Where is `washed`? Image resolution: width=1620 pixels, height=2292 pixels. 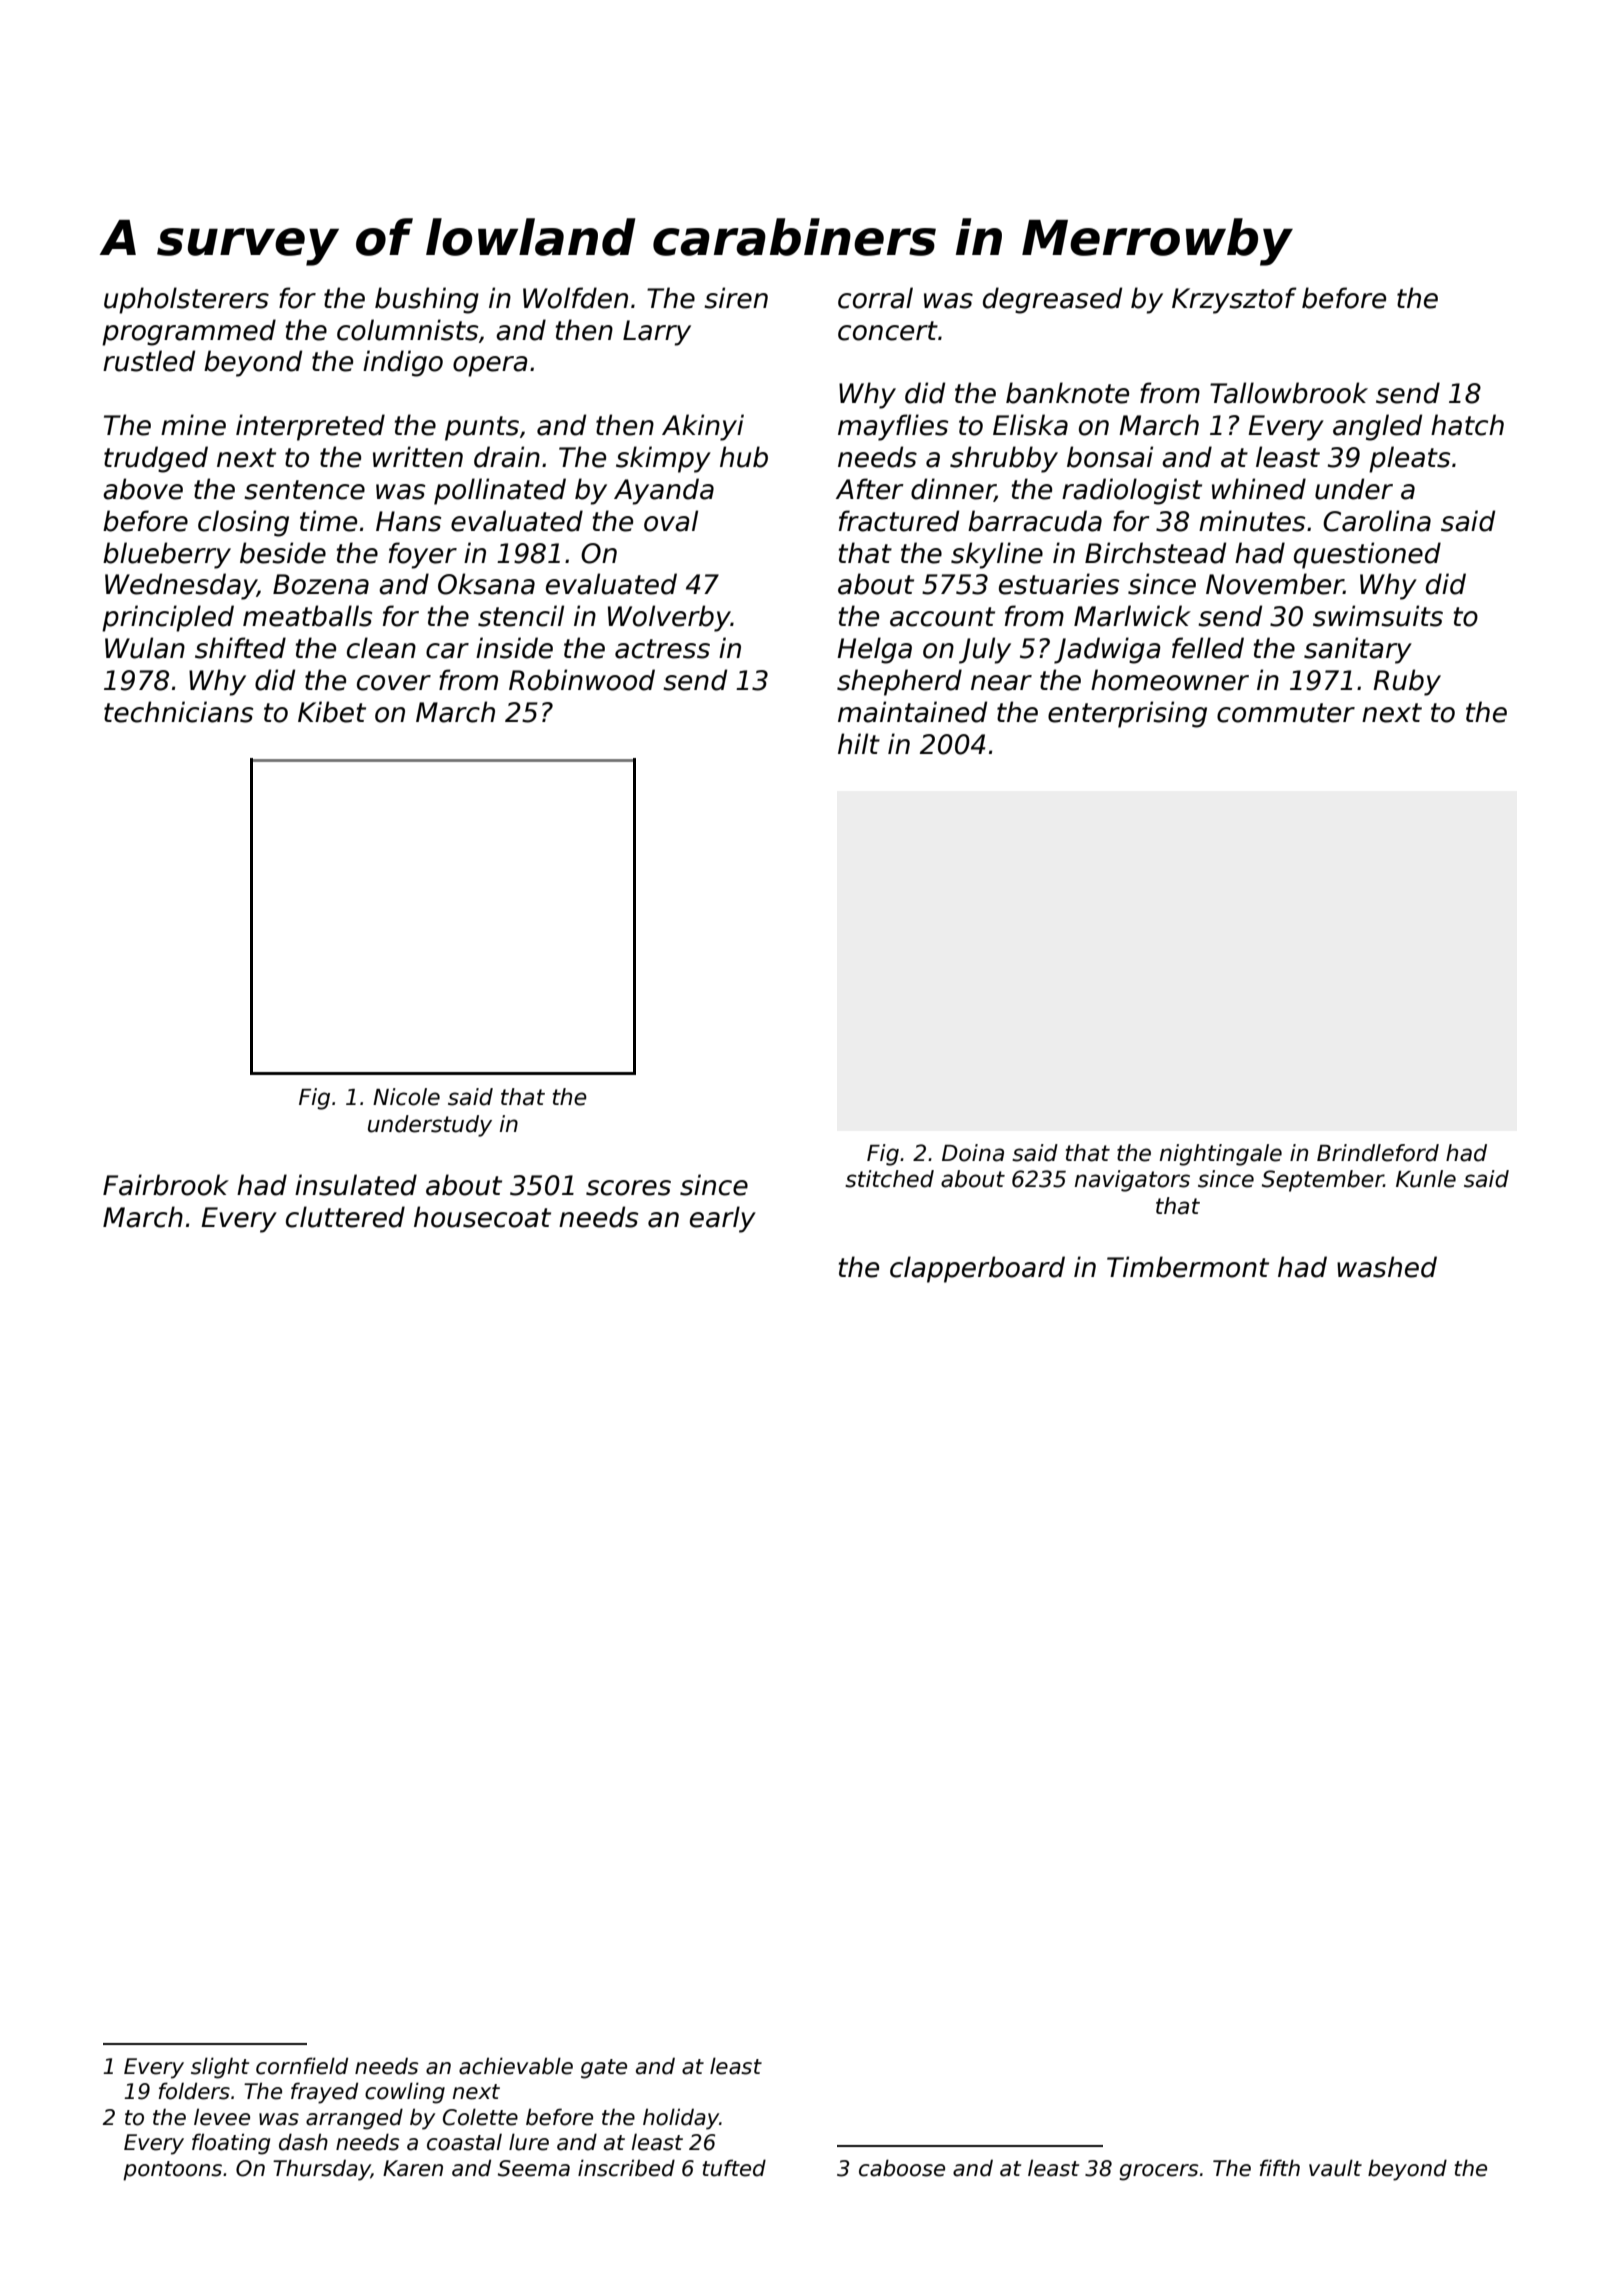
washed is located at coordinates (1387, 1267).
